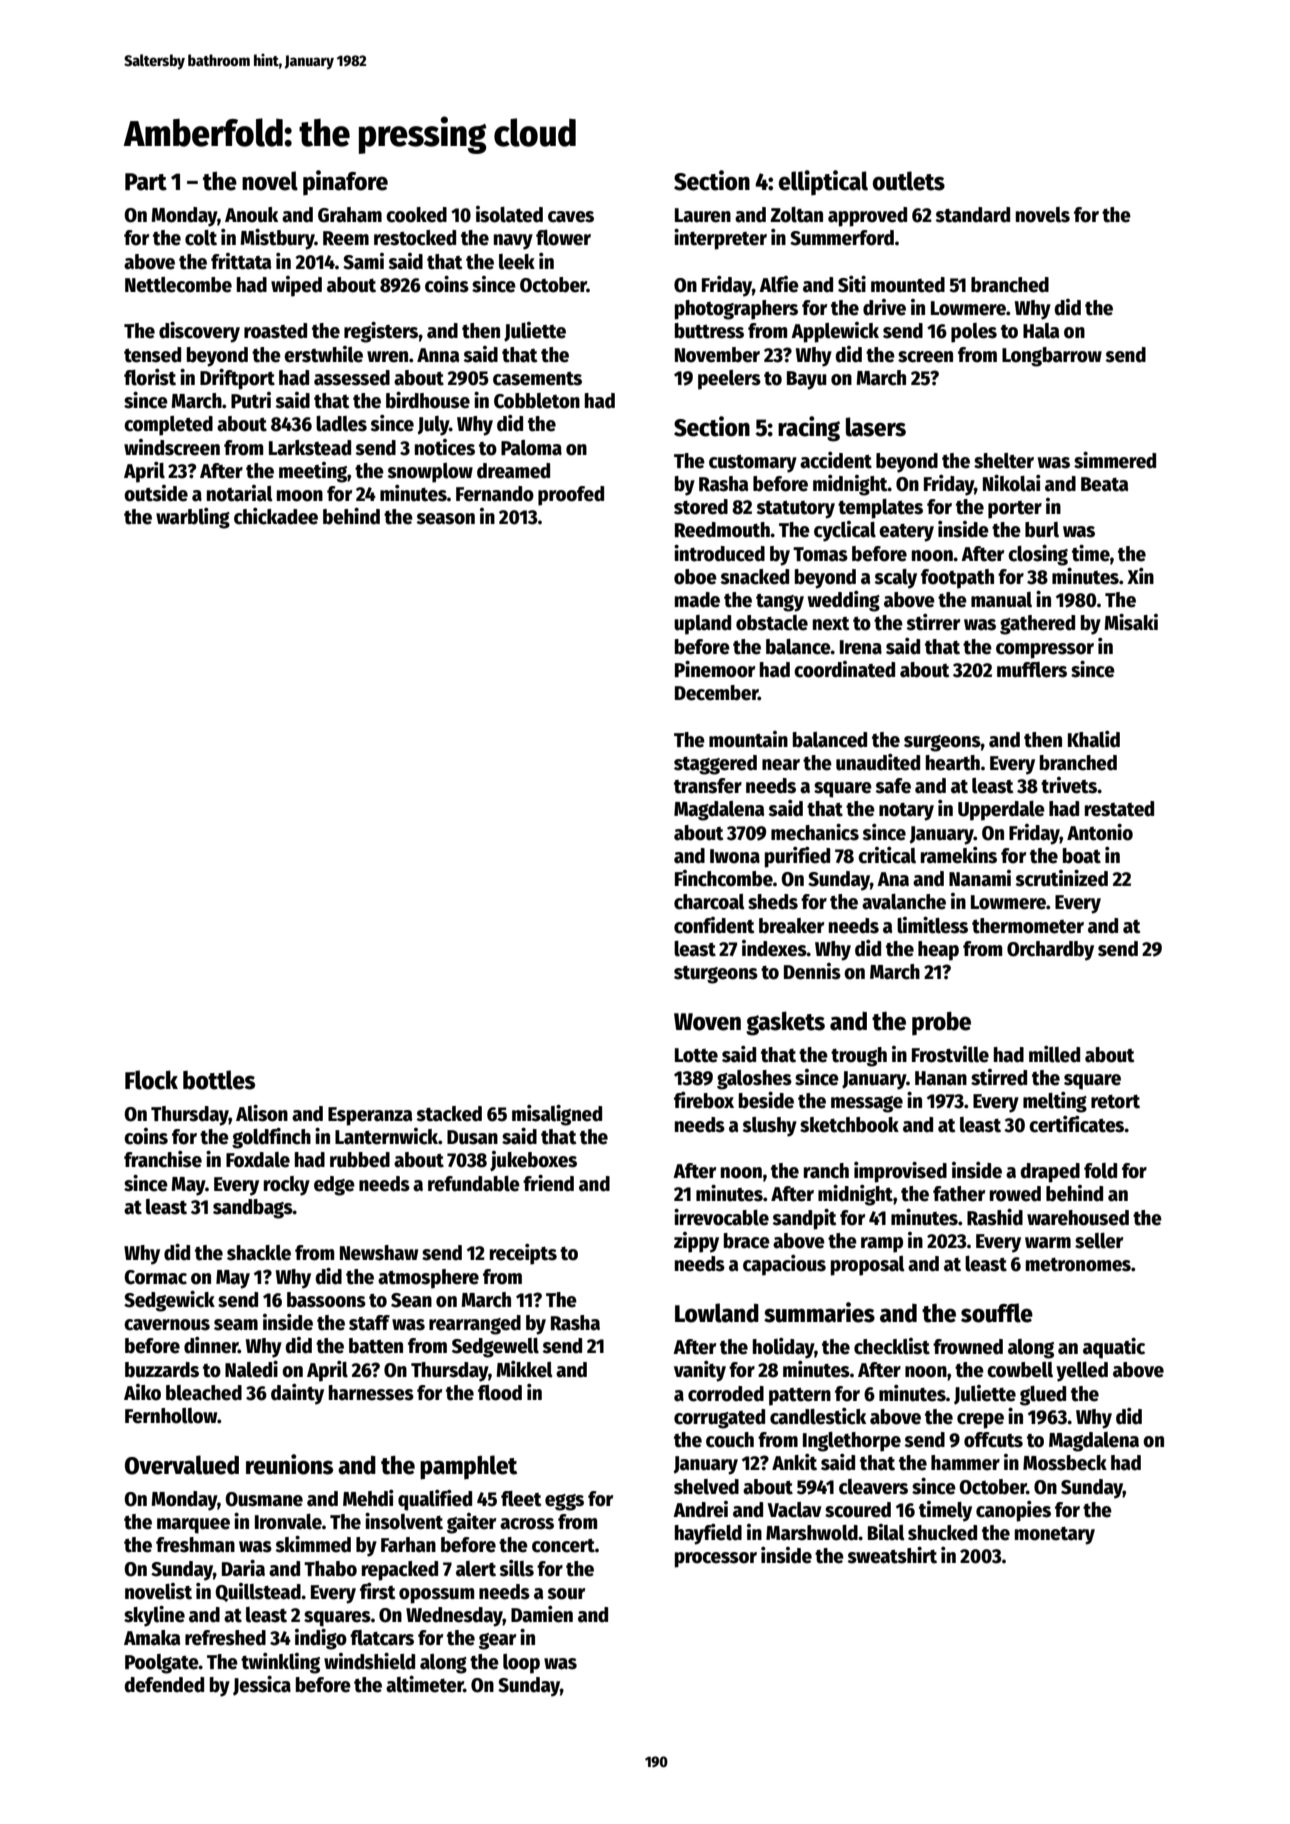 The height and width of the page is (1824, 1290). I want to click on caves, so click(571, 217).
